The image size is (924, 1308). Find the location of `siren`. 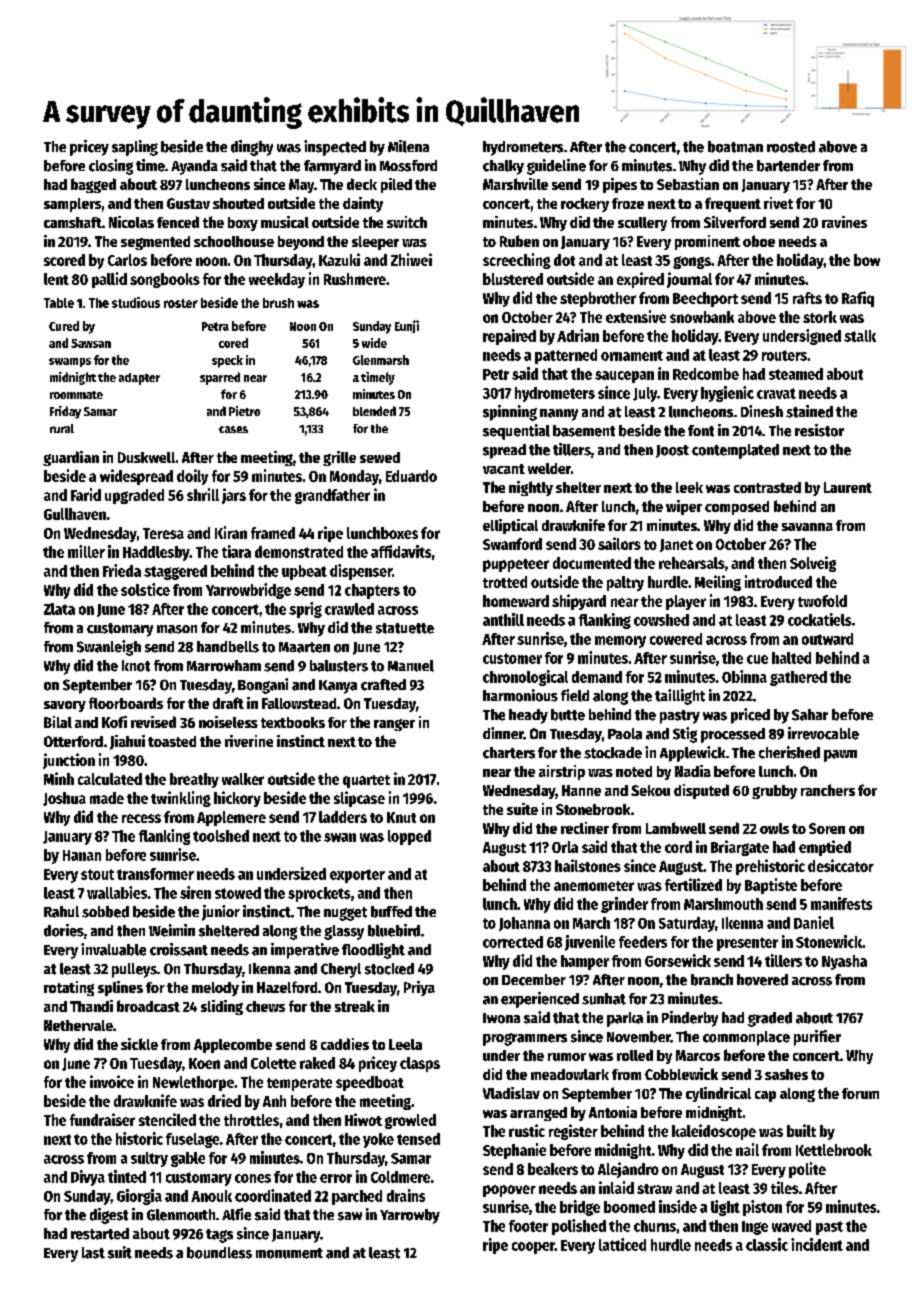

siren is located at coordinates (195, 892).
